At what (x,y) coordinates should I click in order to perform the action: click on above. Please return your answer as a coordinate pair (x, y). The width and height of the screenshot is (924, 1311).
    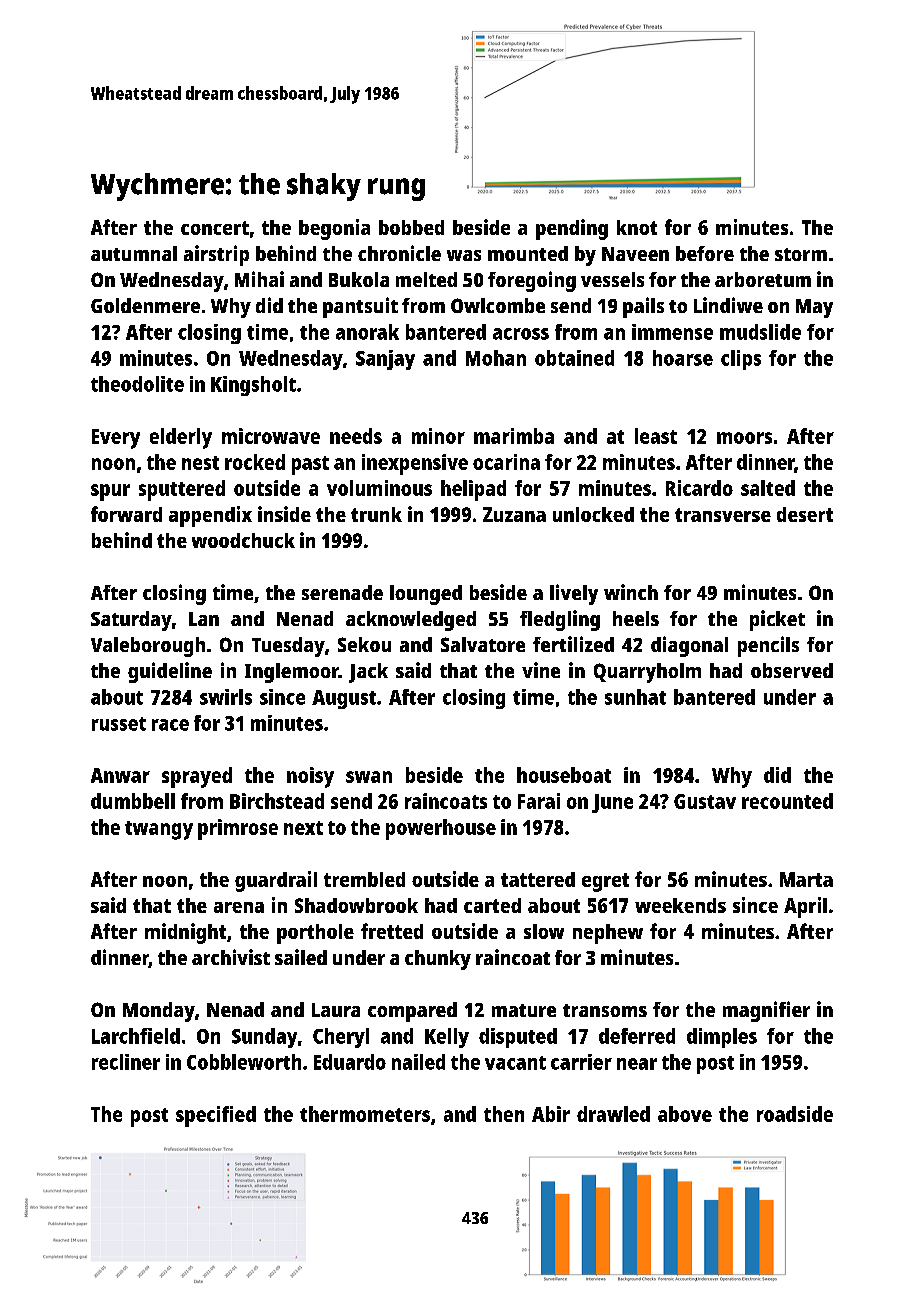
    Looking at the image, I should click on (685, 1114).
